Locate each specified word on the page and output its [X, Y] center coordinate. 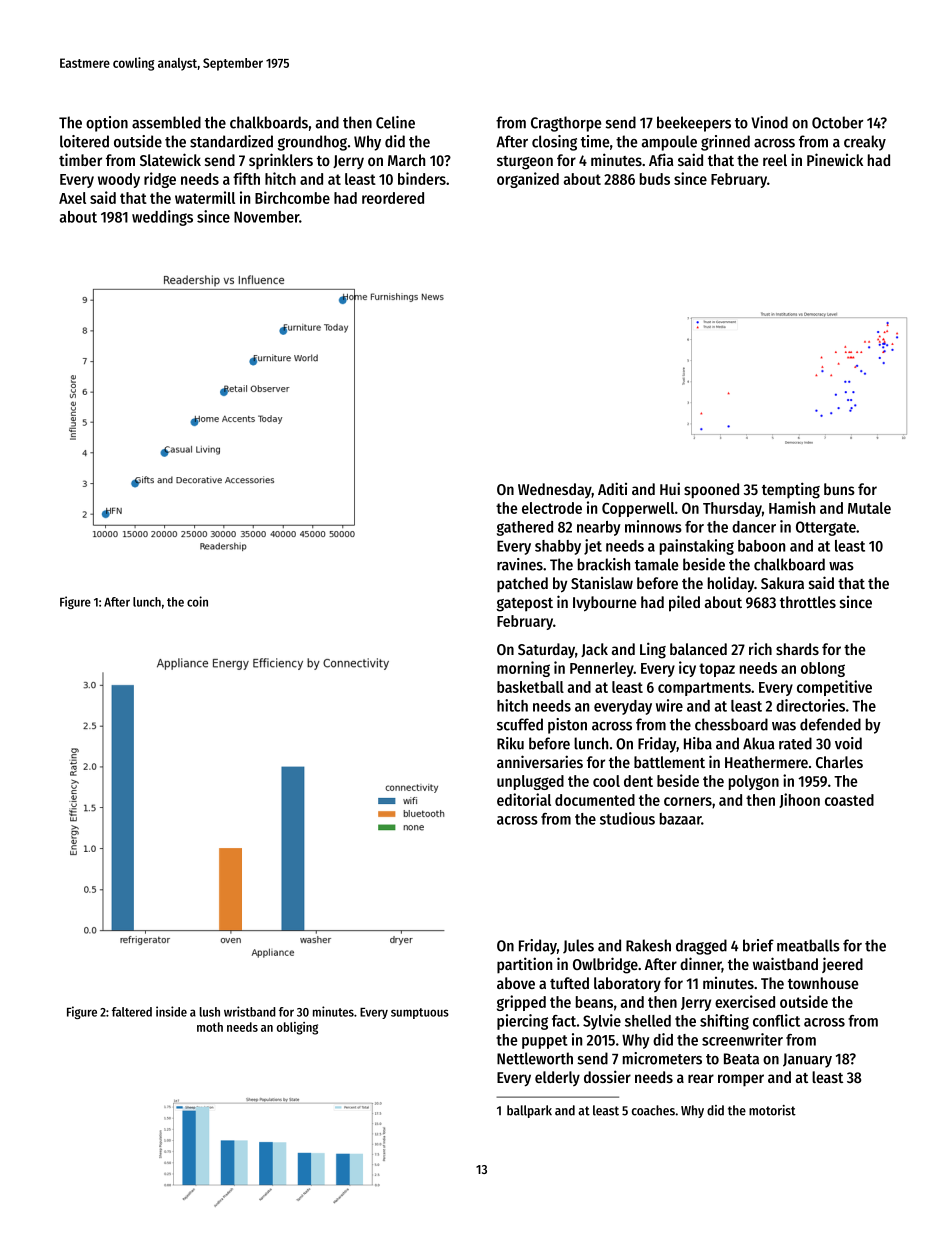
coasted [849, 800]
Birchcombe [292, 197]
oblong [823, 669]
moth [210, 1027]
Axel [72, 198]
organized [528, 180]
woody [119, 180]
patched [522, 585]
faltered [132, 1012]
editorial [524, 799]
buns [839, 489]
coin [197, 601]
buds [655, 179]
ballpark [529, 1111]
